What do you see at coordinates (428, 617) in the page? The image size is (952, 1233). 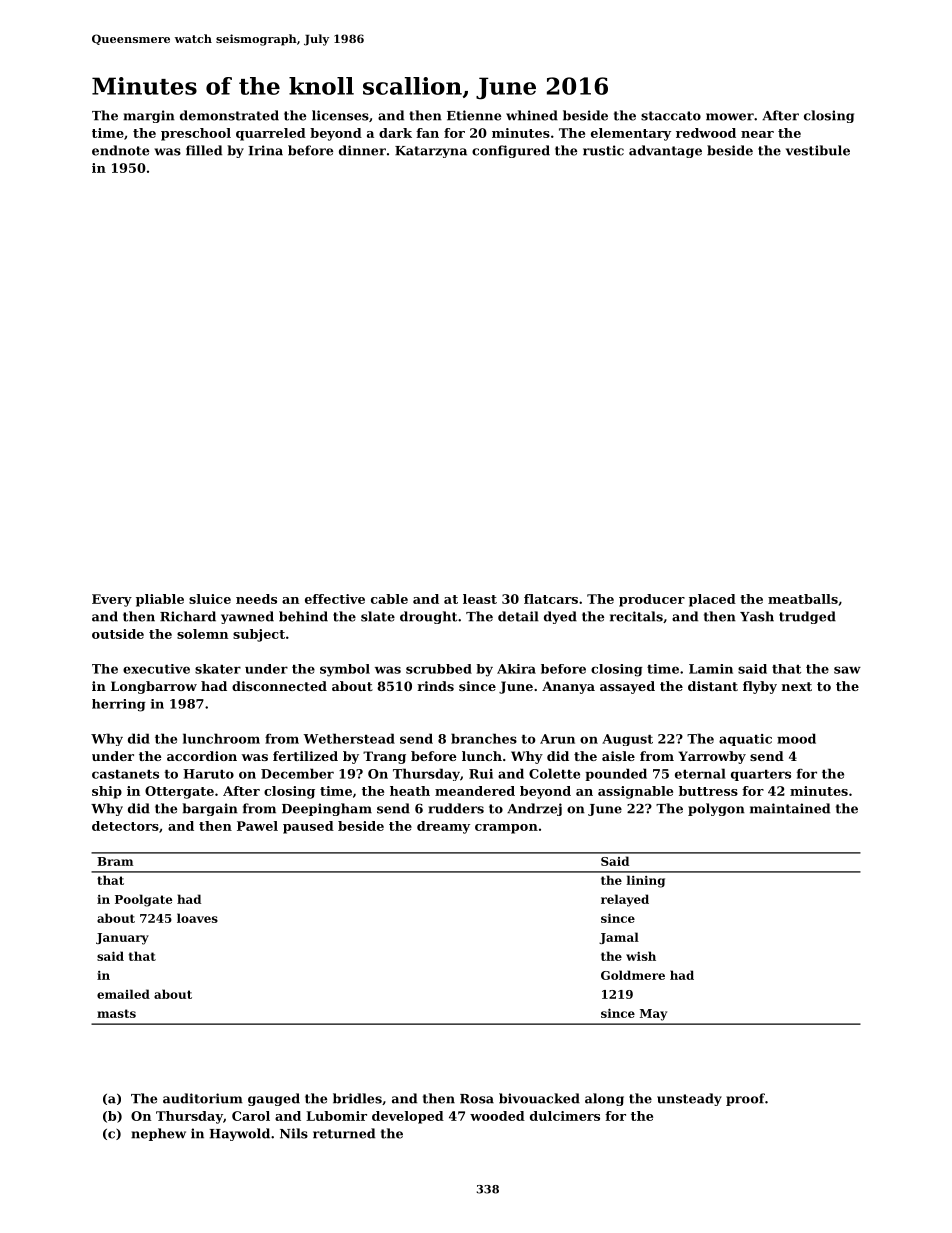 I see `drought` at bounding box center [428, 617].
